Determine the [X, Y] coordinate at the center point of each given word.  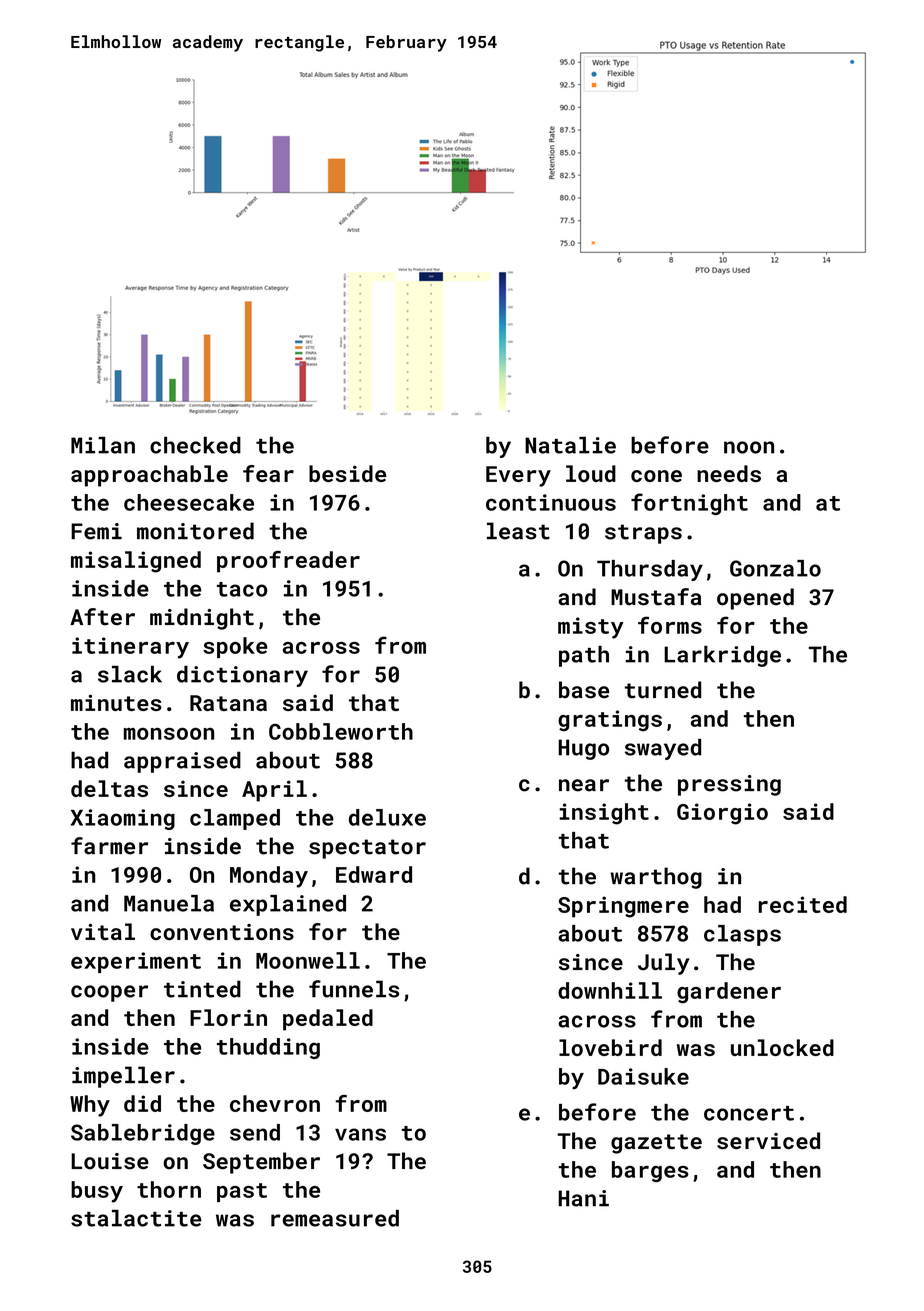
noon [749, 447]
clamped [235, 819]
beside [347, 473]
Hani [583, 1198]
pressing [729, 785]
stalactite [136, 1218]
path [584, 656]
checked [195, 445]
